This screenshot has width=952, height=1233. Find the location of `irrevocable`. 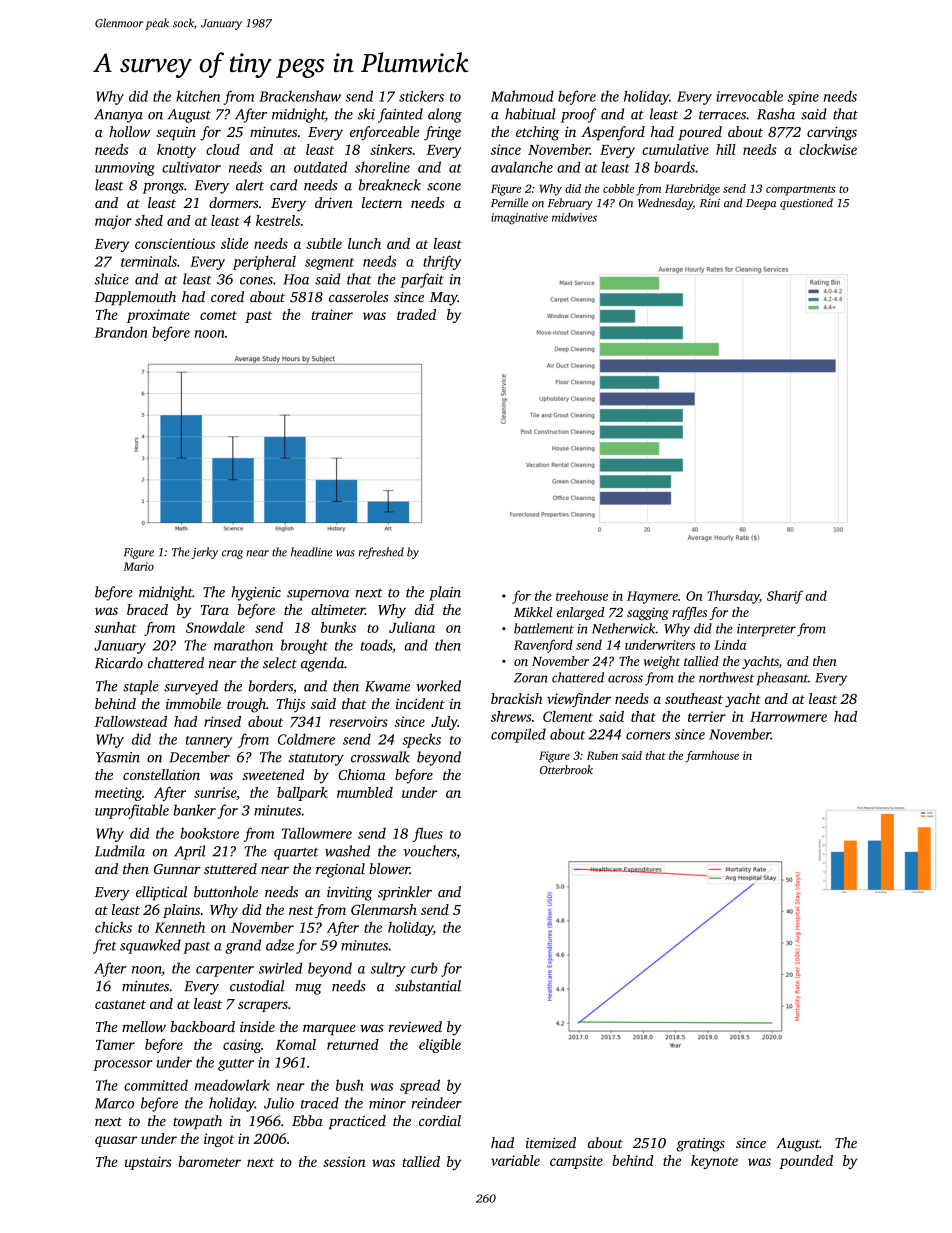

irrevocable is located at coordinates (749, 96).
